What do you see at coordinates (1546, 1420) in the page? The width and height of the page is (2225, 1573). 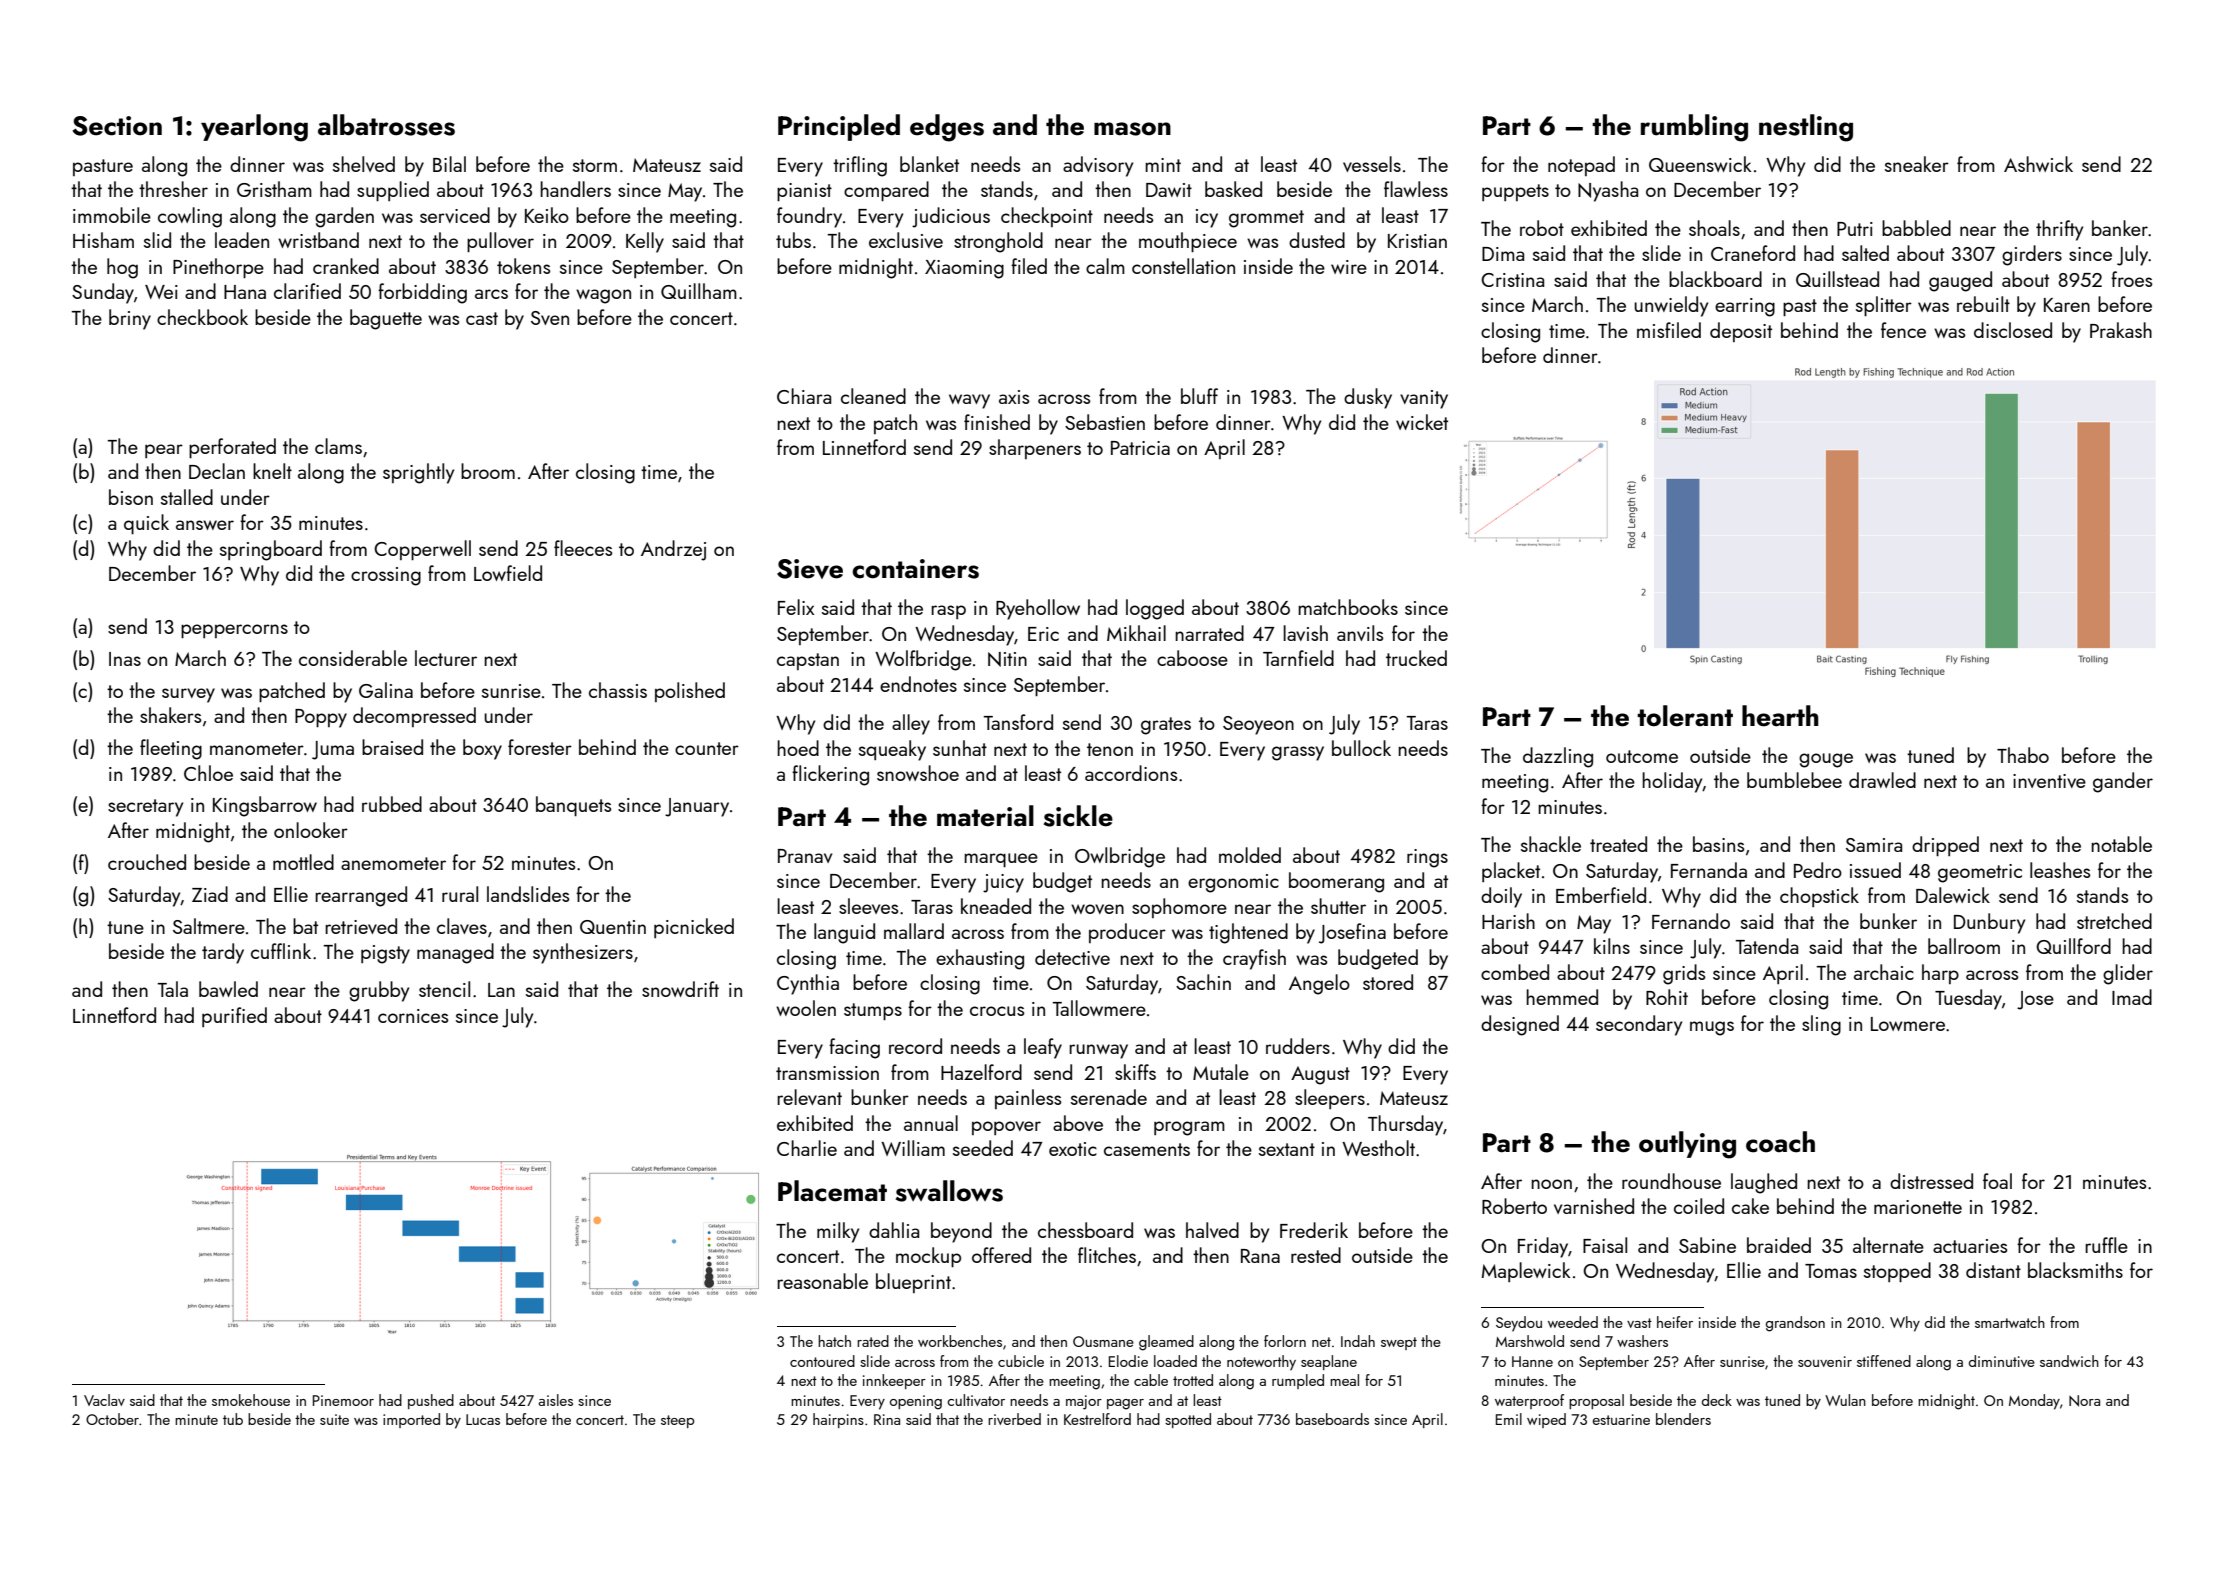 I see `wiped` at bounding box center [1546, 1420].
